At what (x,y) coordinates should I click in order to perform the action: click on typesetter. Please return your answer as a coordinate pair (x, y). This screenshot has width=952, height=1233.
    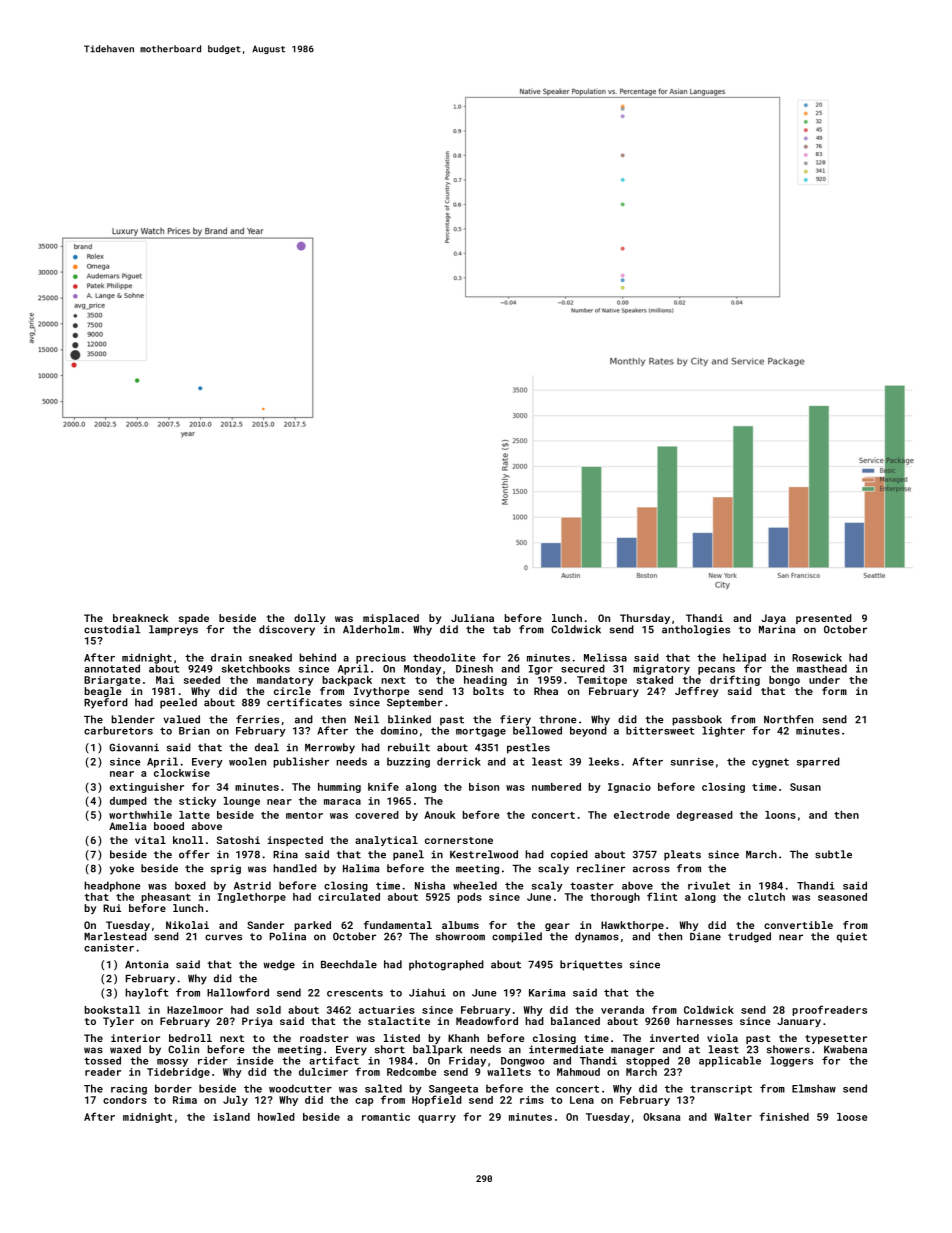
    Looking at the image, I should click on (836, 1039).
